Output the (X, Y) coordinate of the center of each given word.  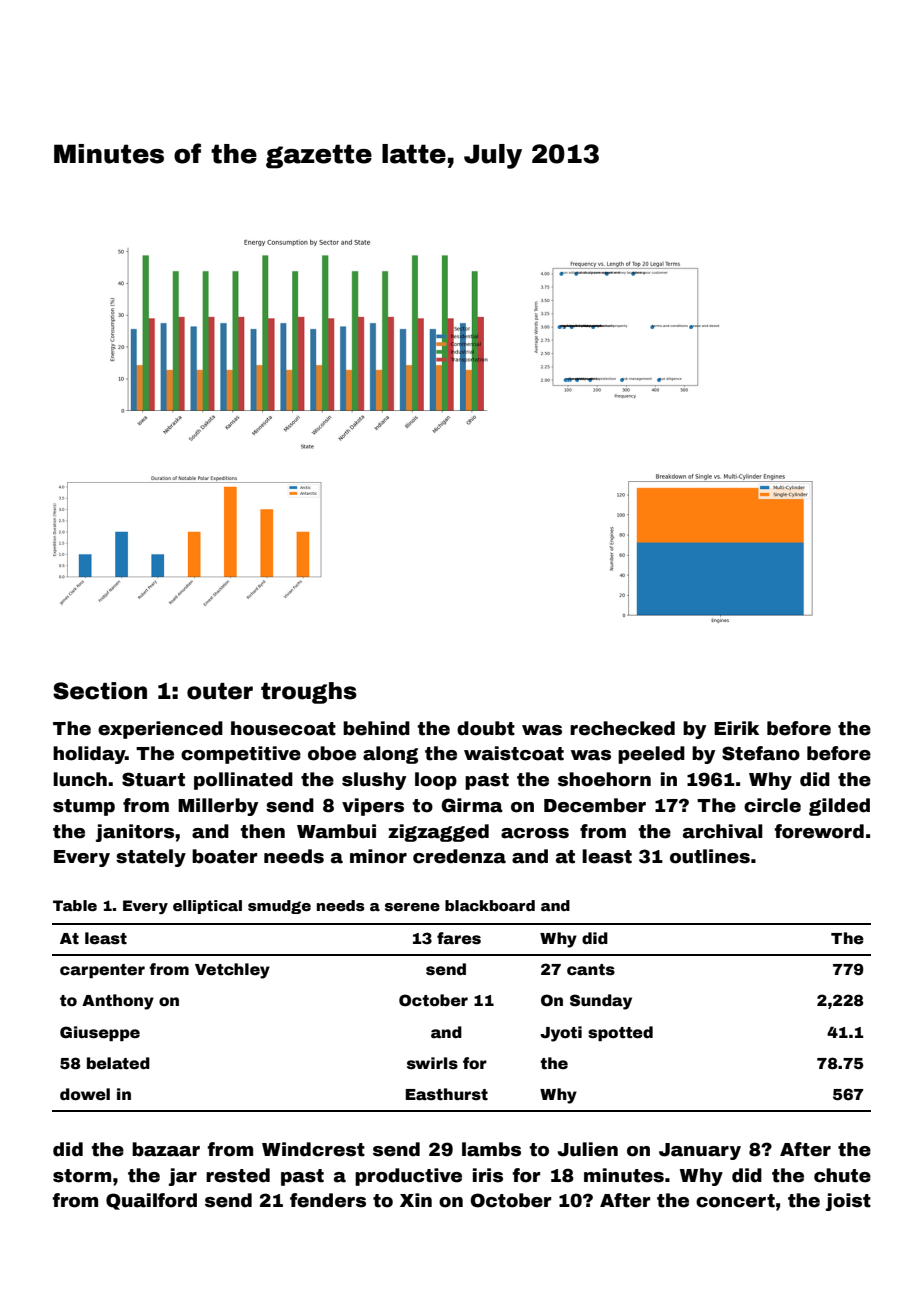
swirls (432, 1063)
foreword (819, 831)
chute (842, 1175)
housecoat (283, 728)
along (390, 755)
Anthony (118, 1002)
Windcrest (313, 1149)
